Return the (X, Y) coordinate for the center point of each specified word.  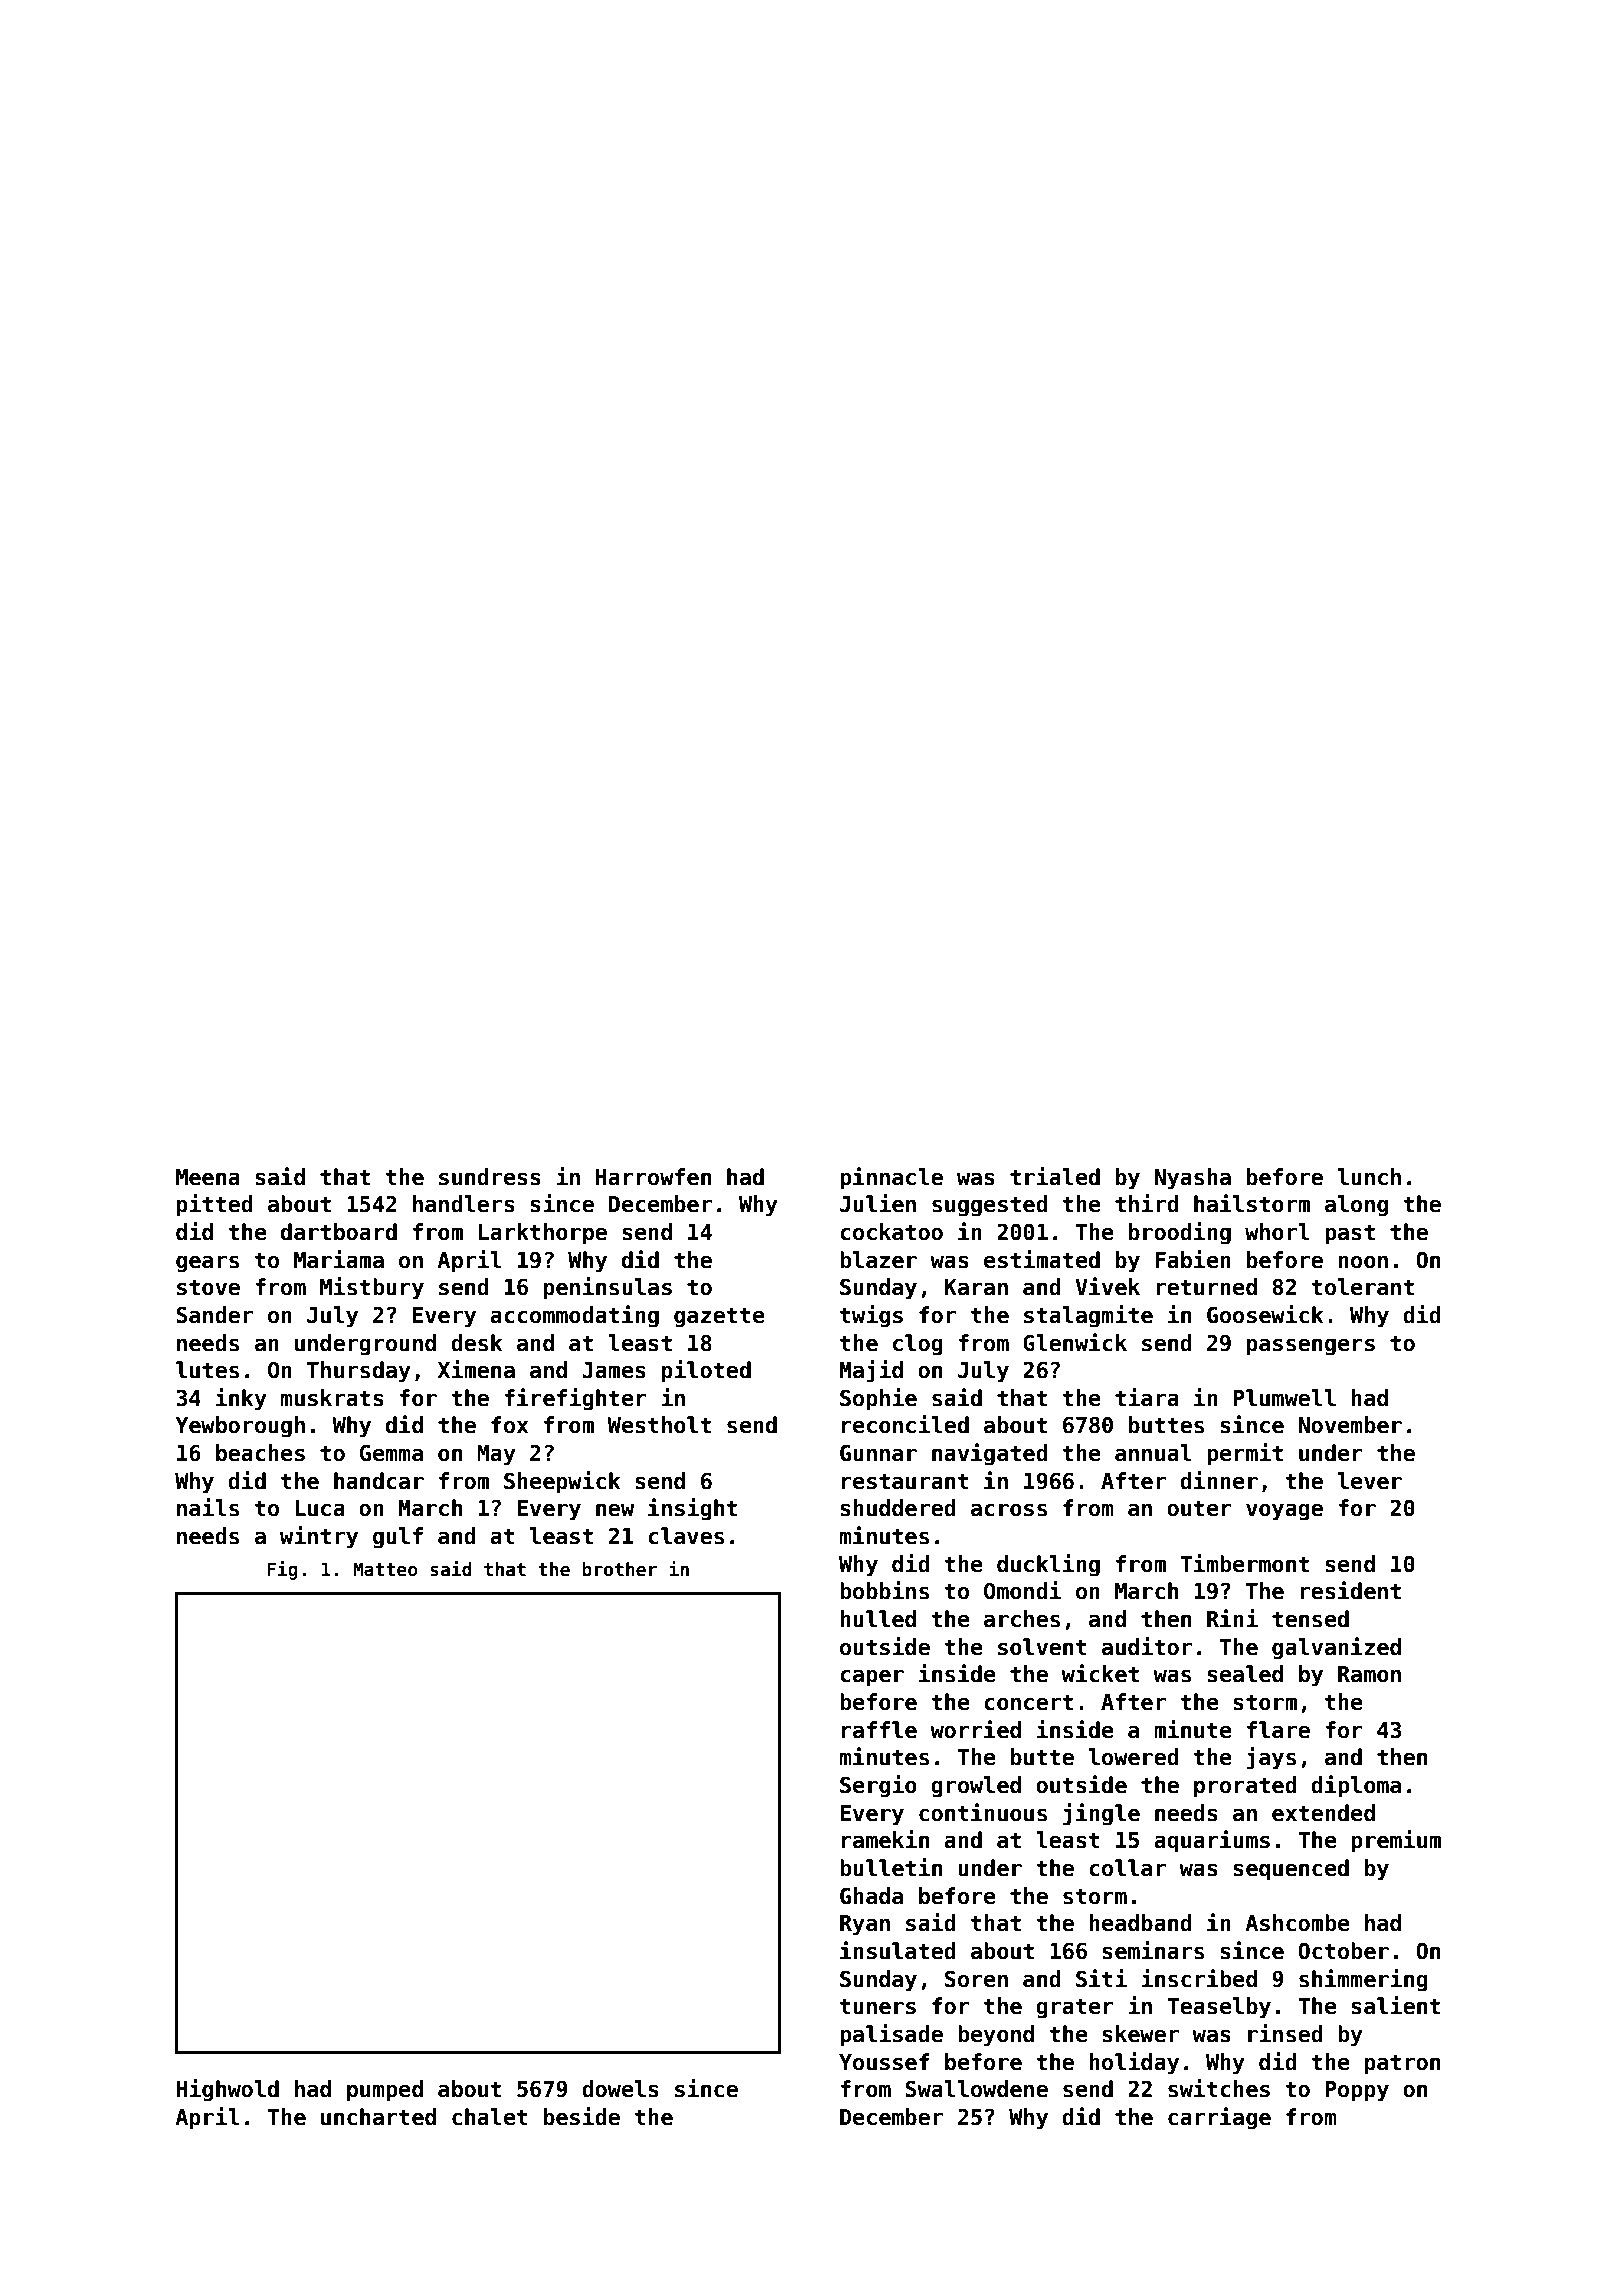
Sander (214, 1315)
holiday (1134, 2063)
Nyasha (1193, 1179)
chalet (490, 2117)
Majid (871, 1371)
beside (582, 2116)
